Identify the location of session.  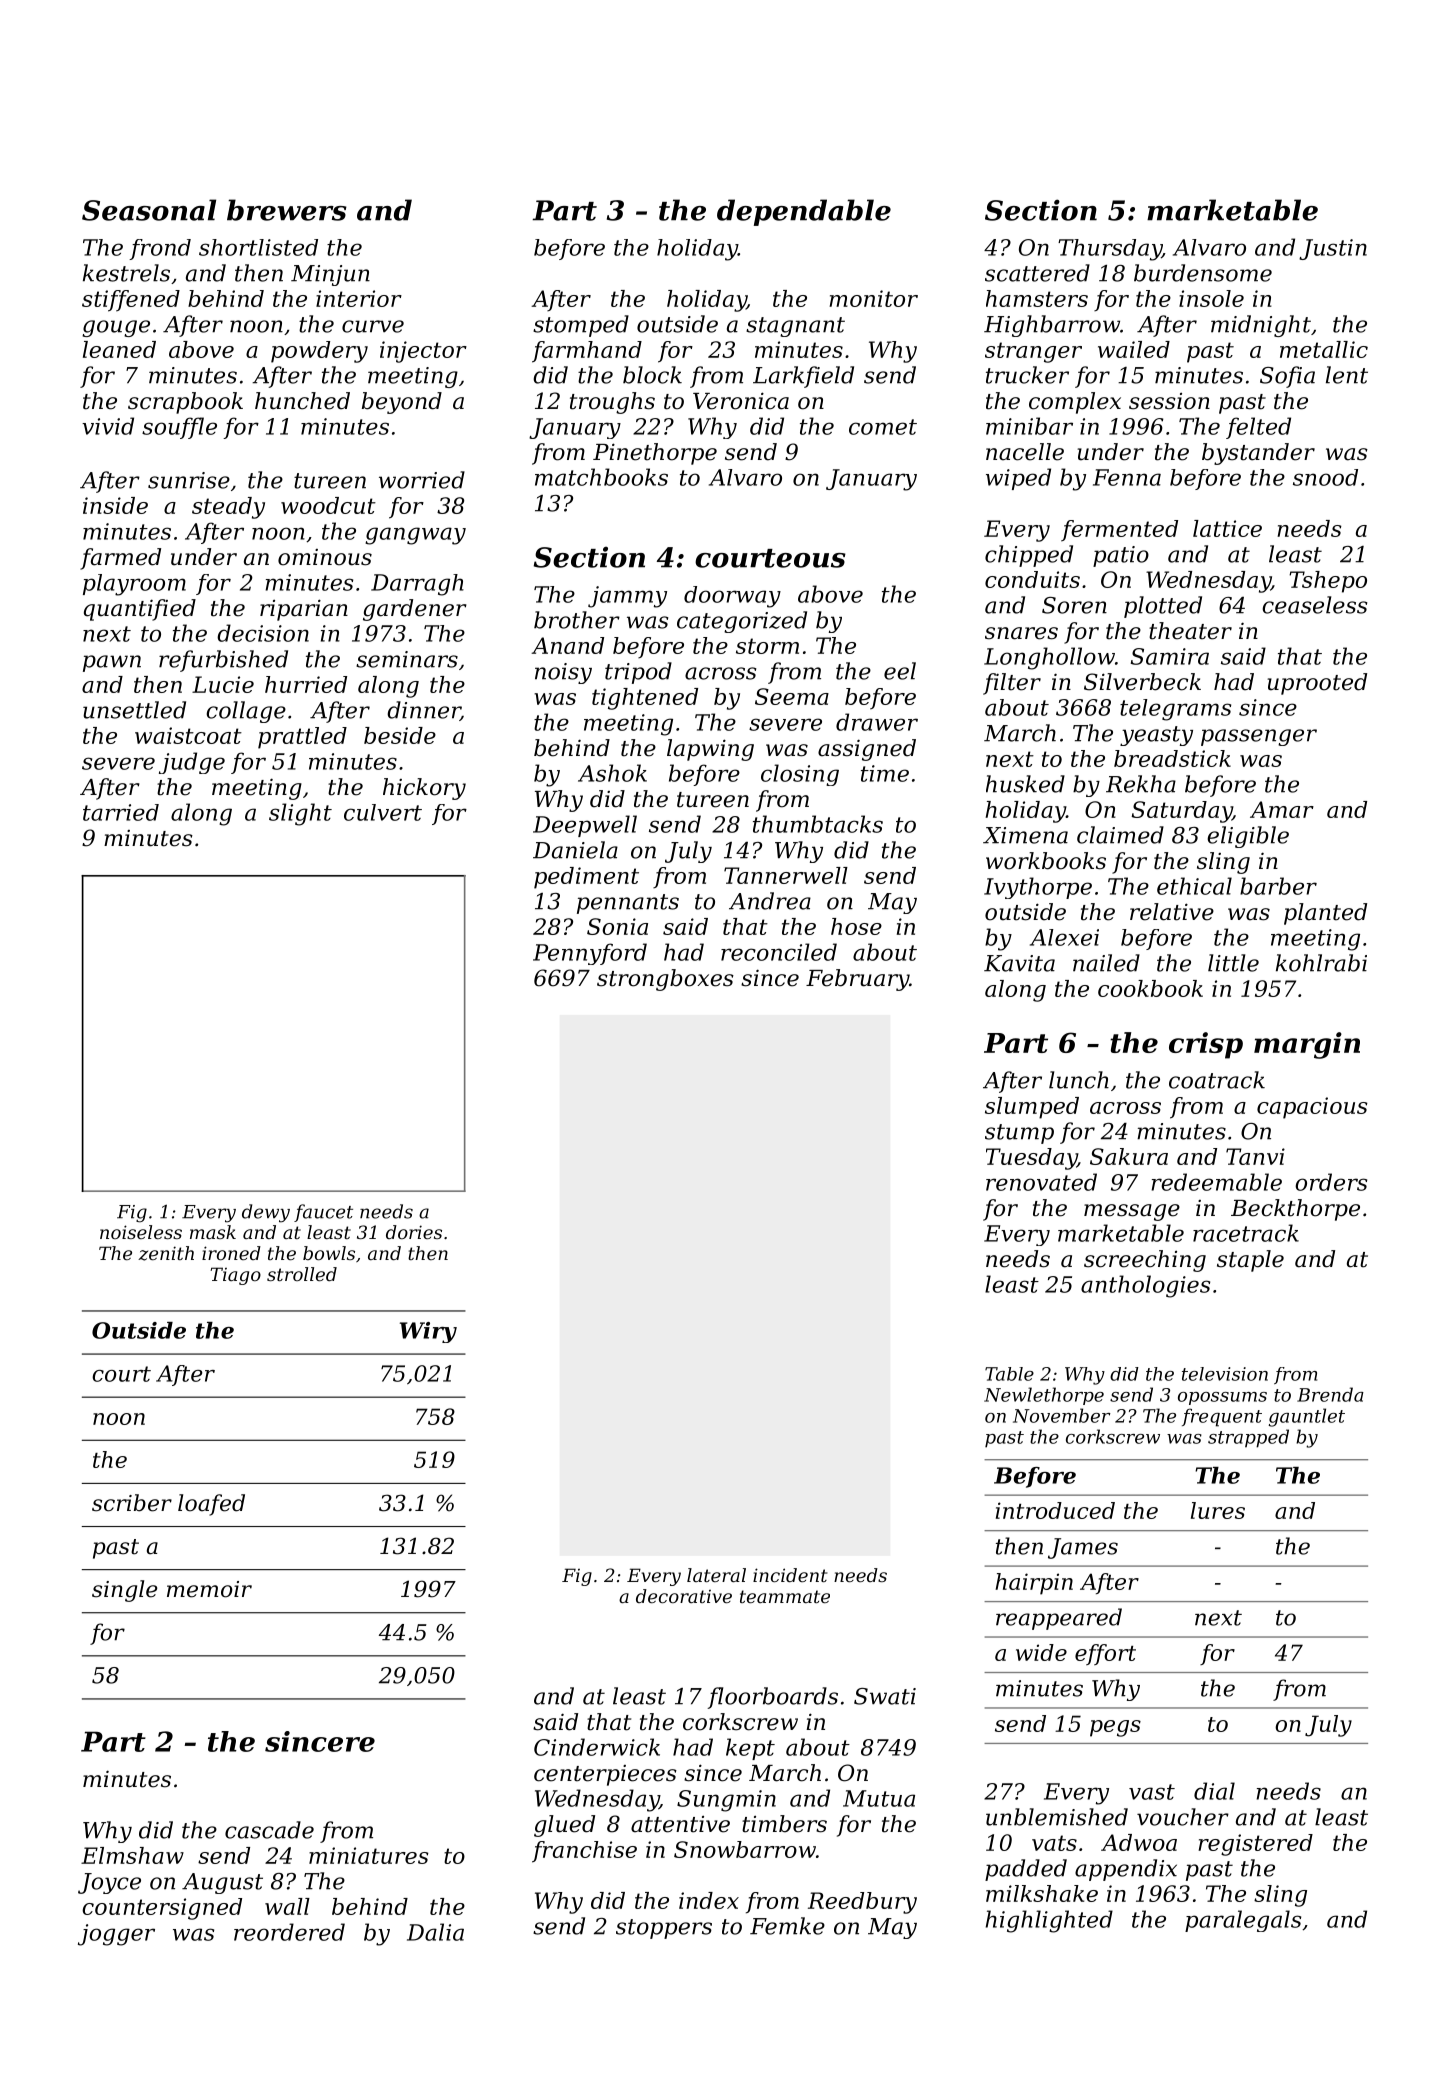
(1169, 401).
